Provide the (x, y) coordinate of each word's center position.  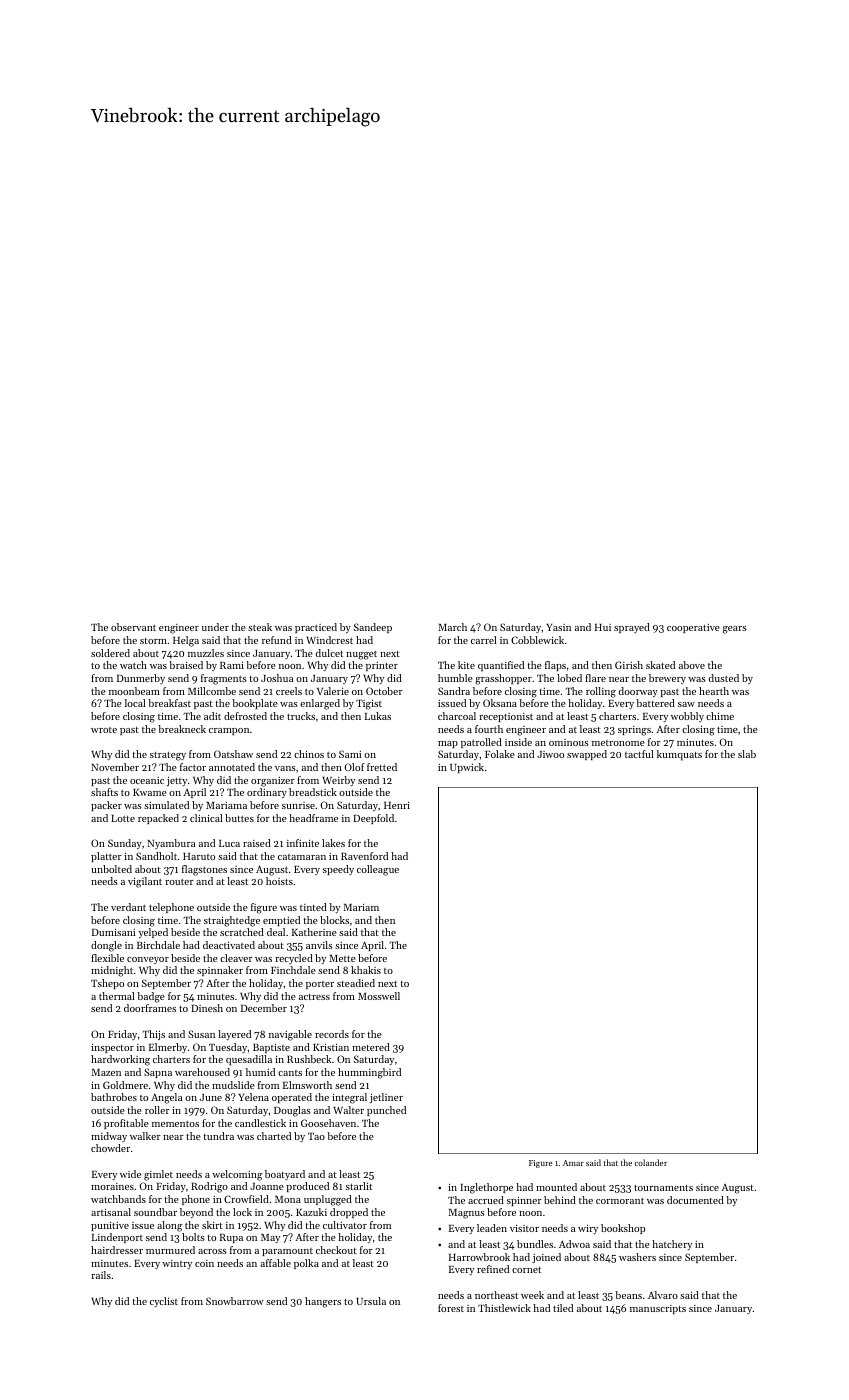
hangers (323, 1302)
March (452, 627)
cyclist (164, 1302)
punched (386, 1111)
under (215, 627)
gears (735, 630)
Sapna (158, 1073)
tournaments (663, 1188)
